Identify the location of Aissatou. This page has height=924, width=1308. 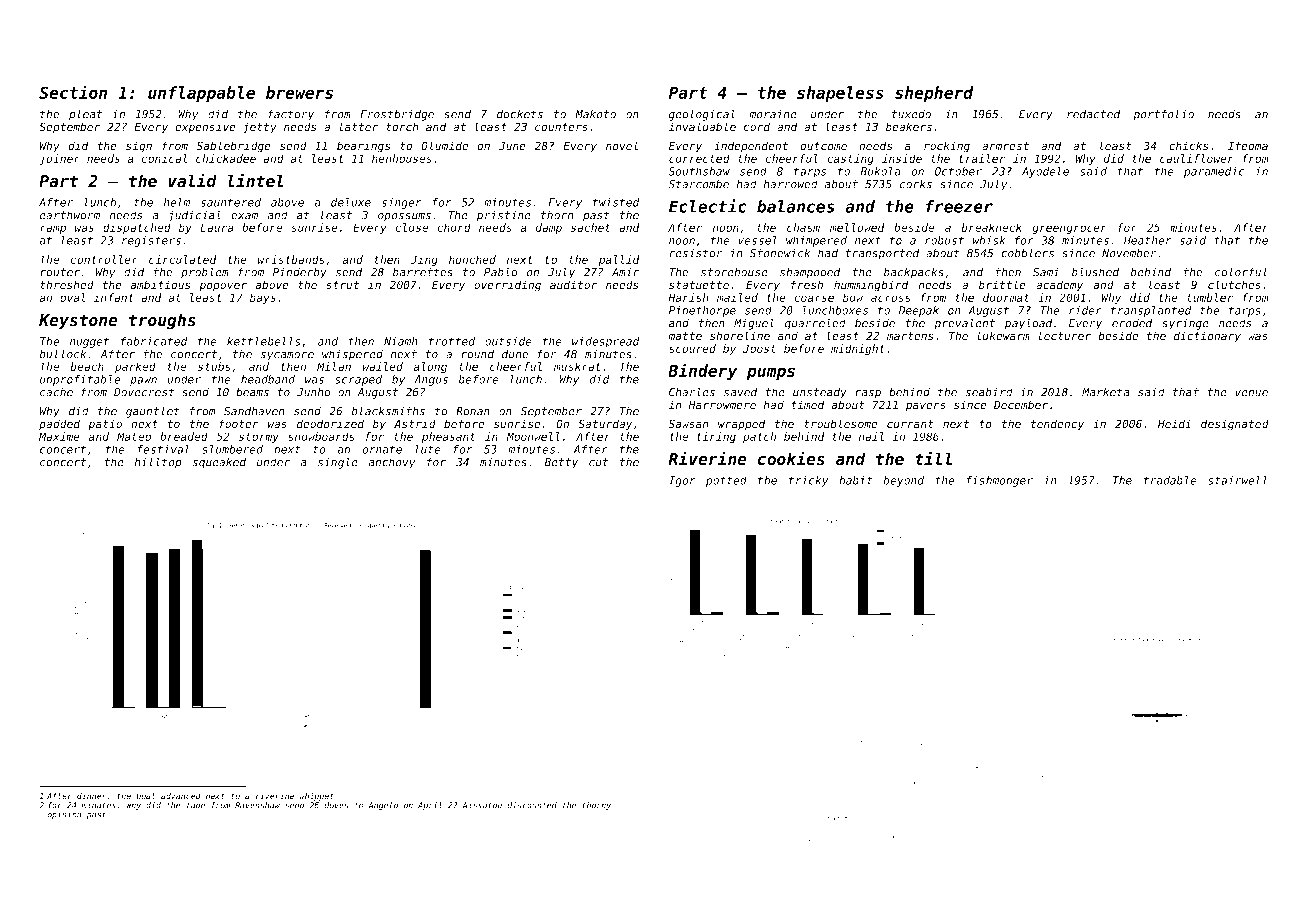
(482, 805).
